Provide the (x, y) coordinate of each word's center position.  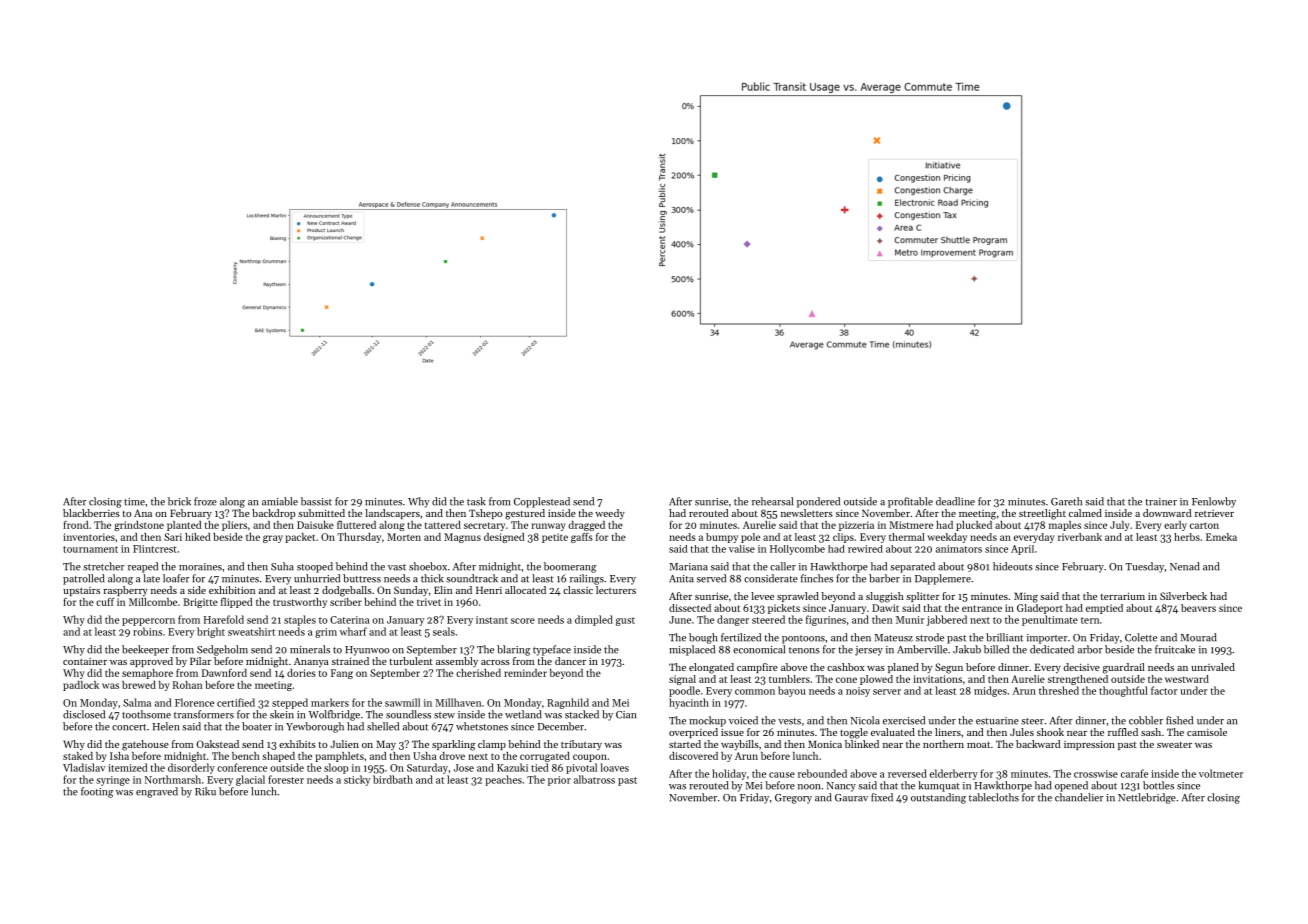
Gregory (793, 799)
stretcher (104, 566)
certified (236, 702)
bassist (316, 501)
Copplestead (542, 502)
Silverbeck (1183, 596)
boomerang (570, 567)
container (85, 661)
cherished (478, 673)
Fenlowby (1214, 502)
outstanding (938, 798)
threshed (1059, 690)
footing (97, 792)
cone (846, 680)
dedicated (1052, 649)
